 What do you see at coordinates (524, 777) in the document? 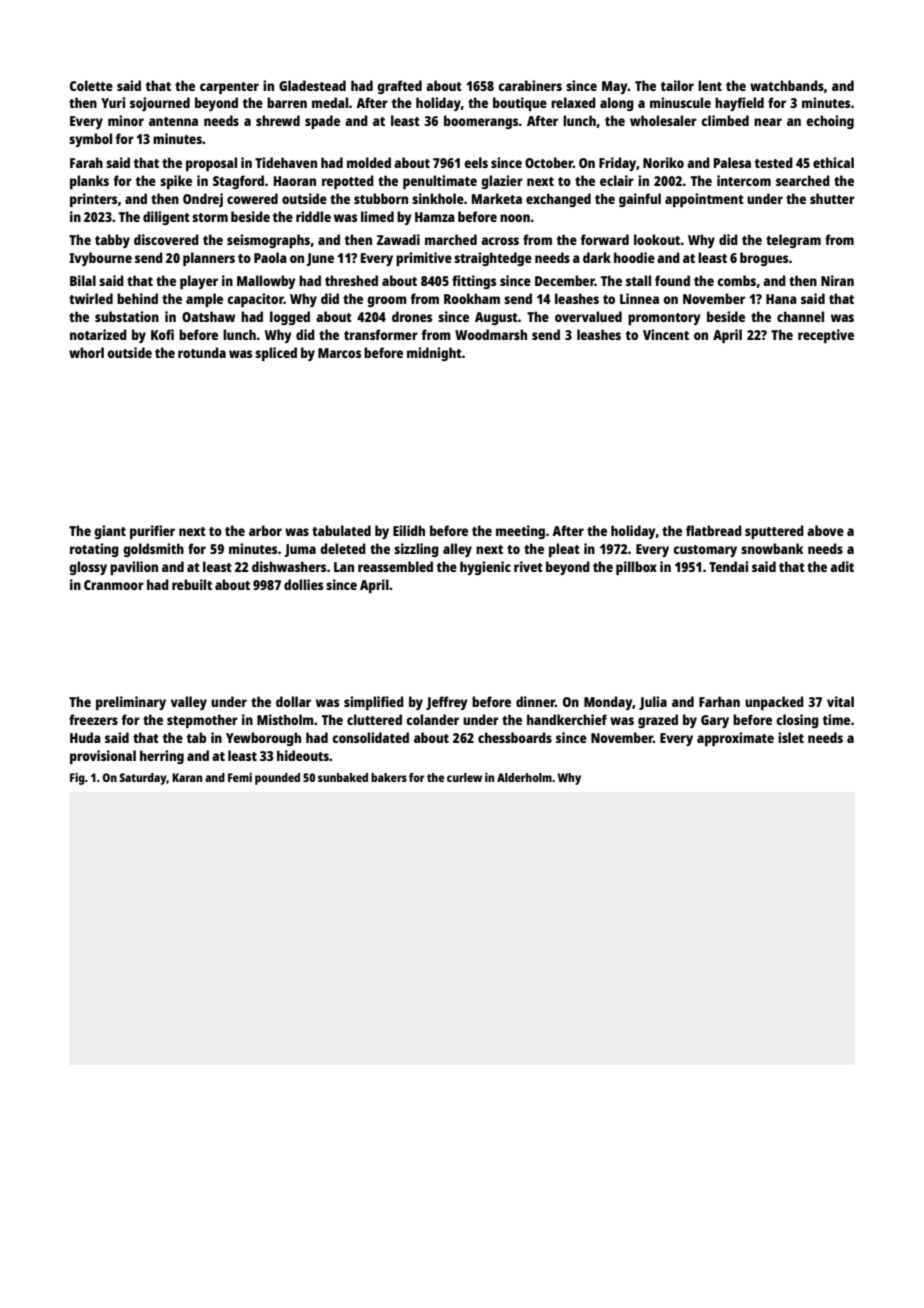
I see `Alderholm` at bounding box center [524, 777].
